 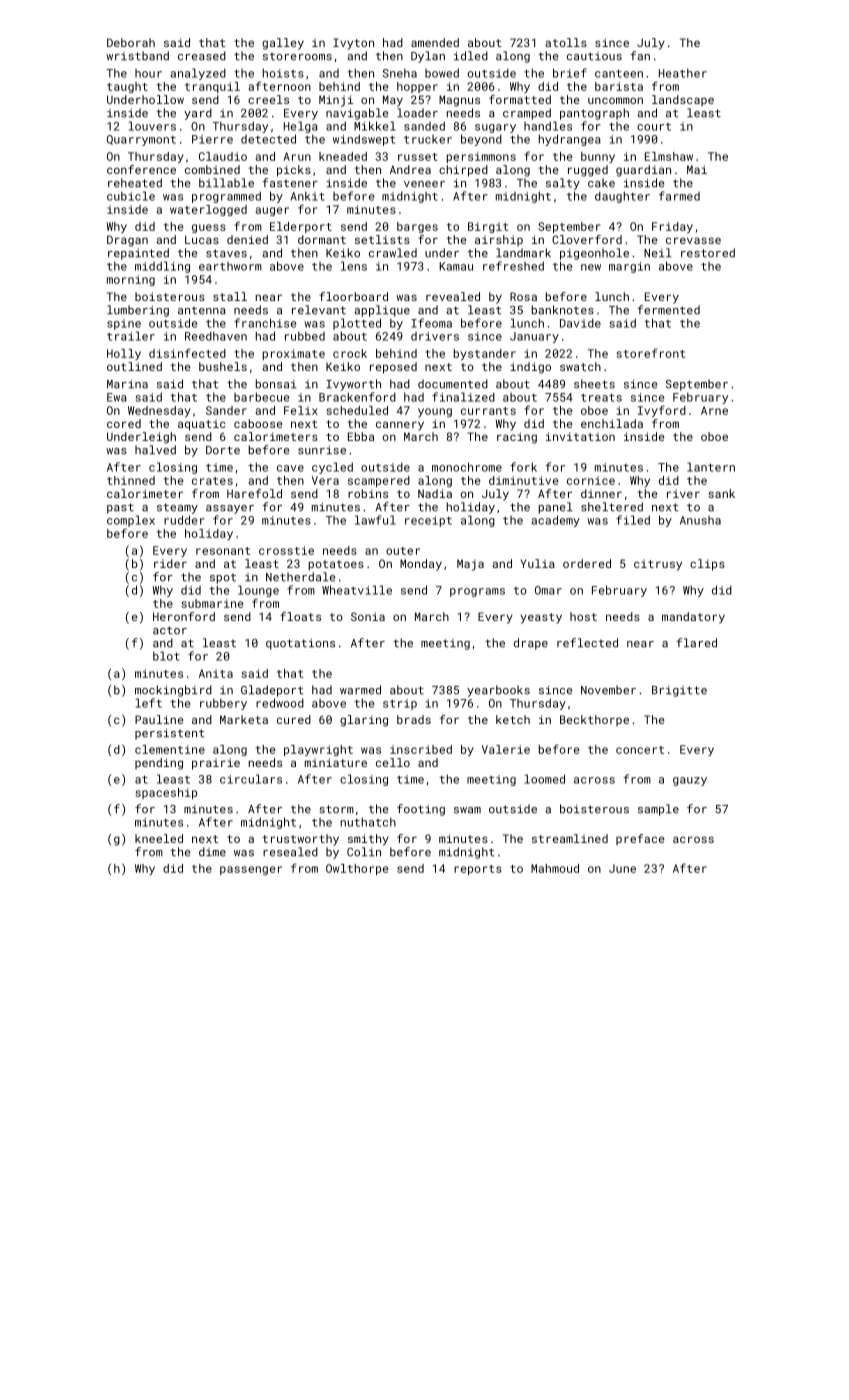 I want to click on fan, so click(x=640, y=56).
